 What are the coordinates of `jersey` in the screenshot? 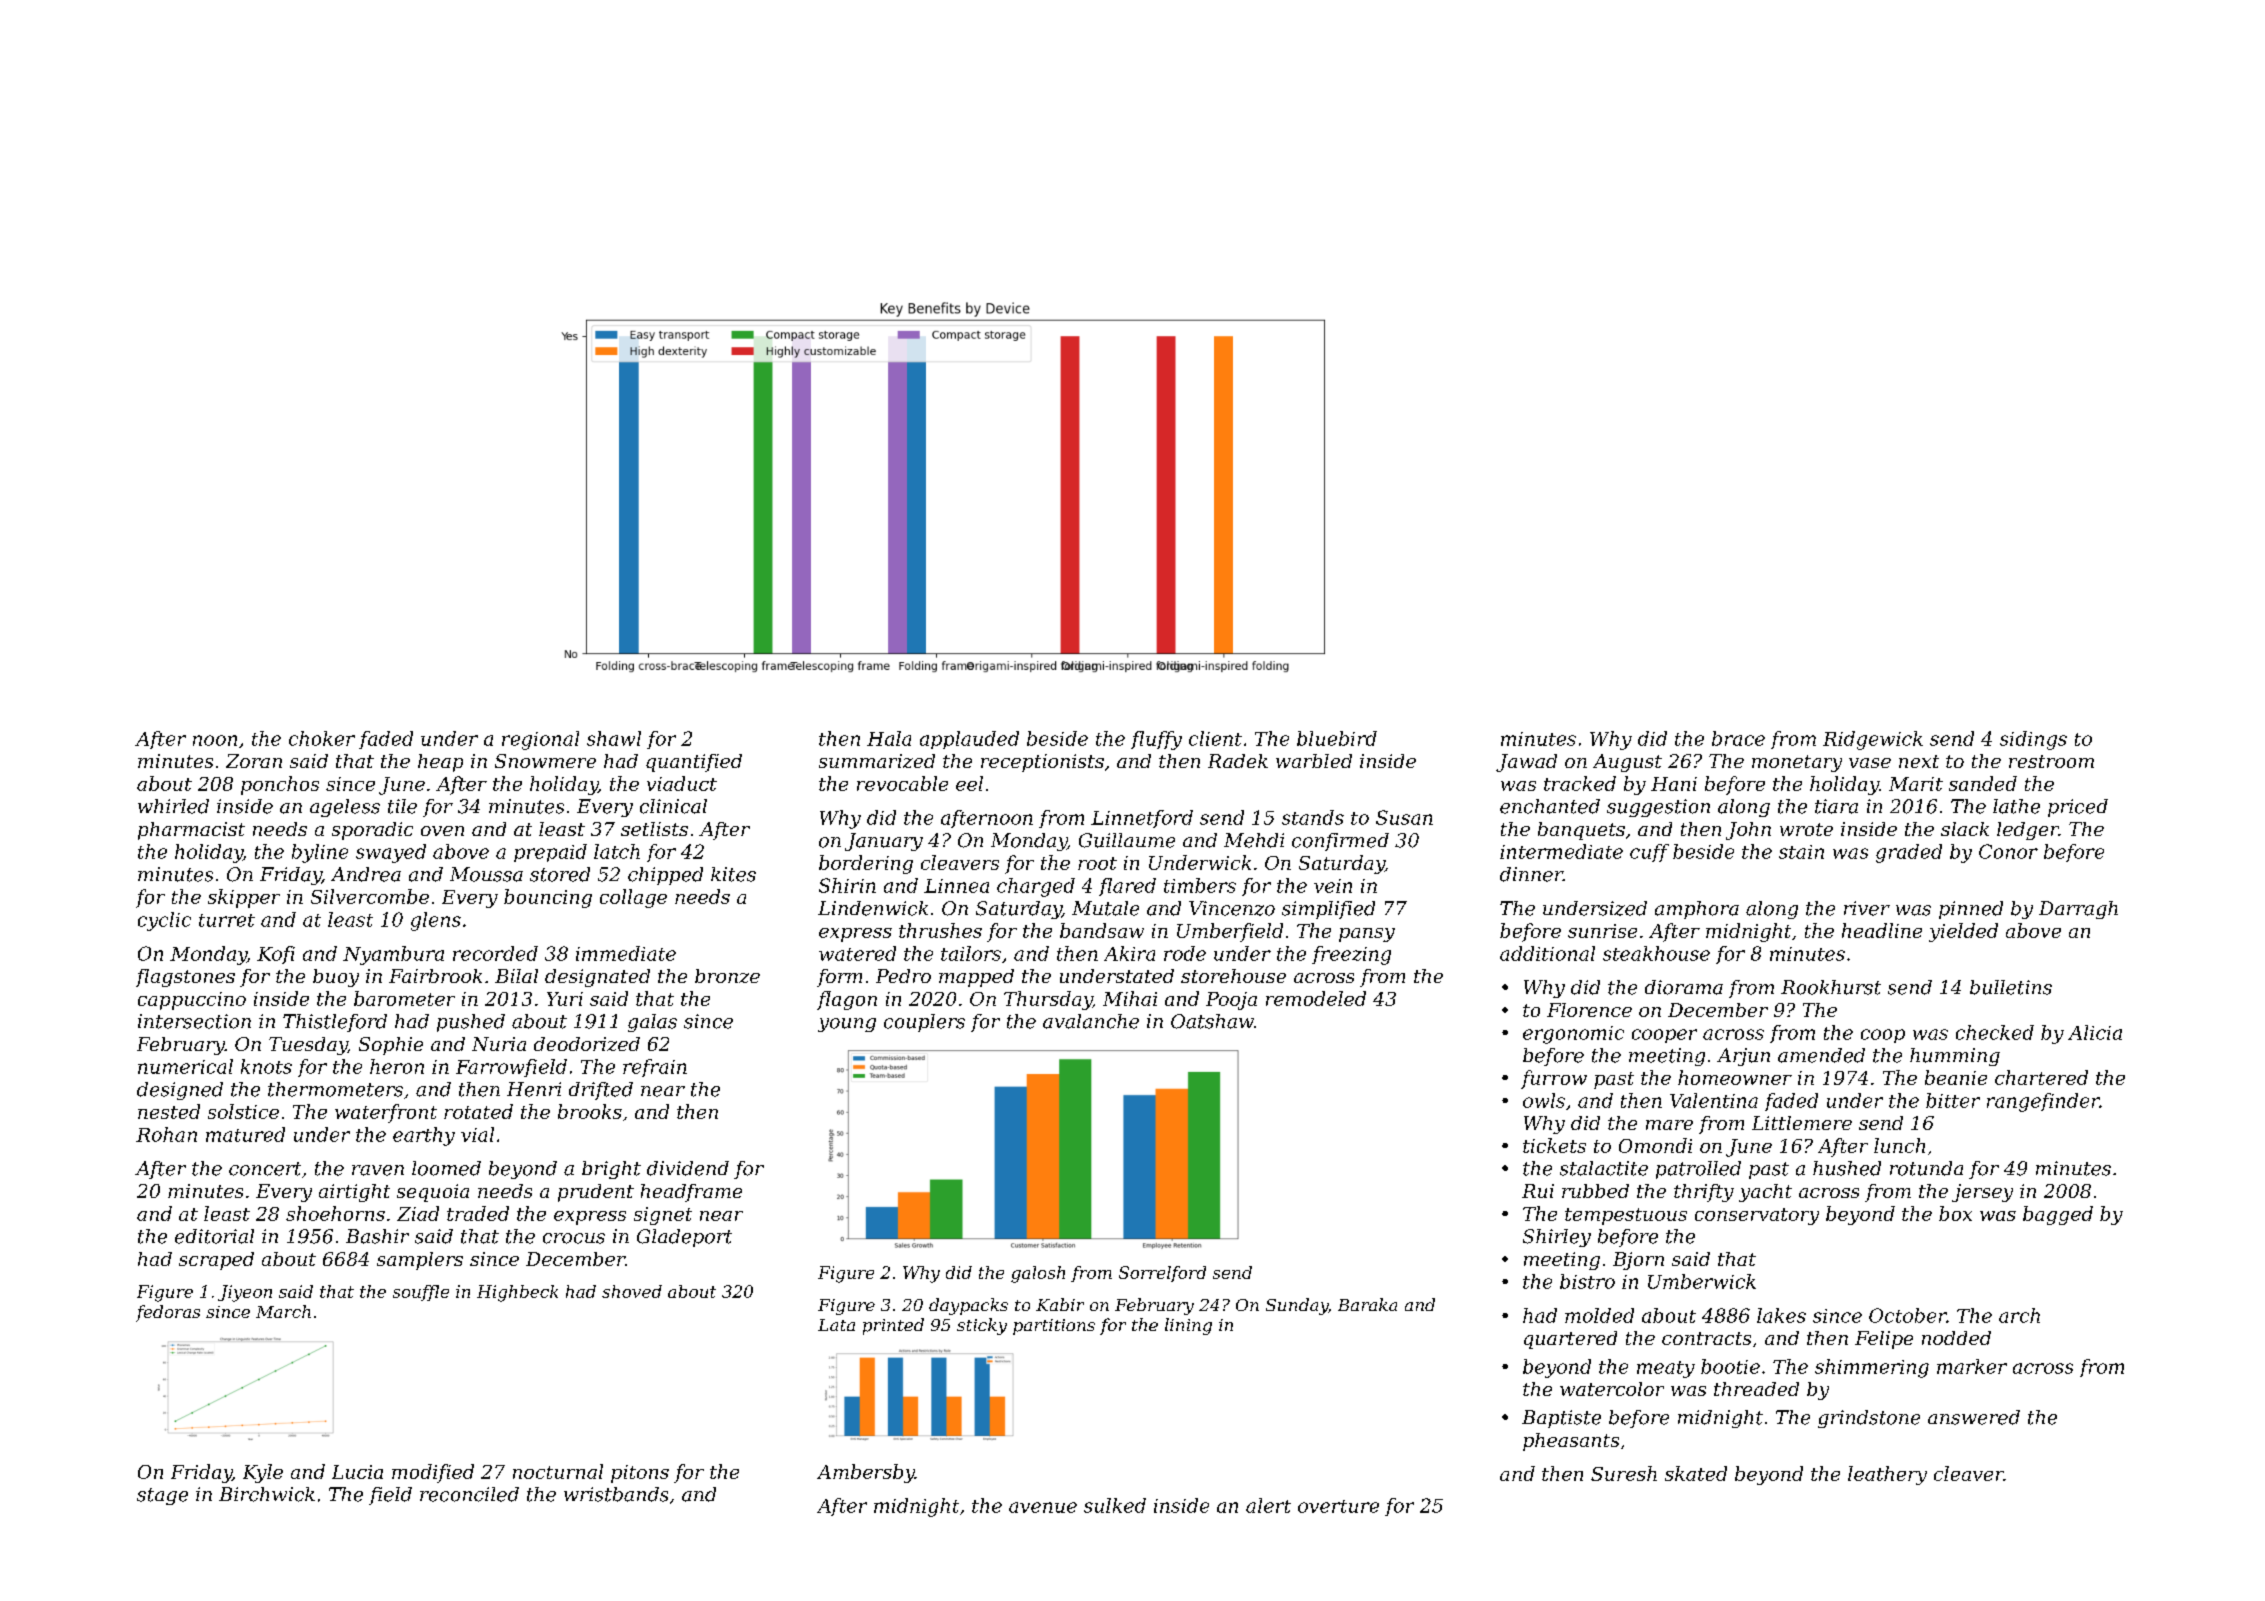 It's located at (1982, 1193).
